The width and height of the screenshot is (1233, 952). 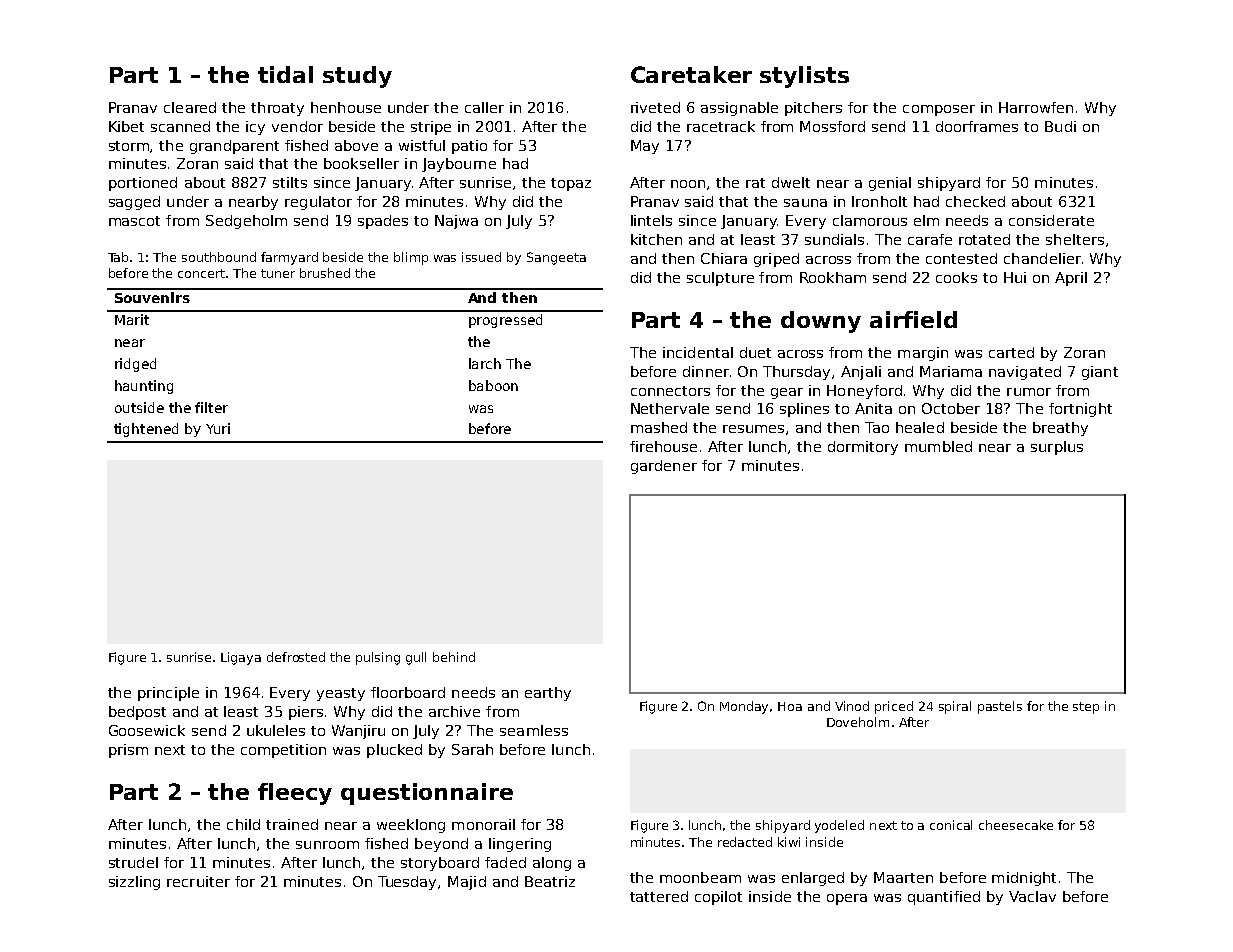 I want to click on surplus, so click(x=1057, y=448).
